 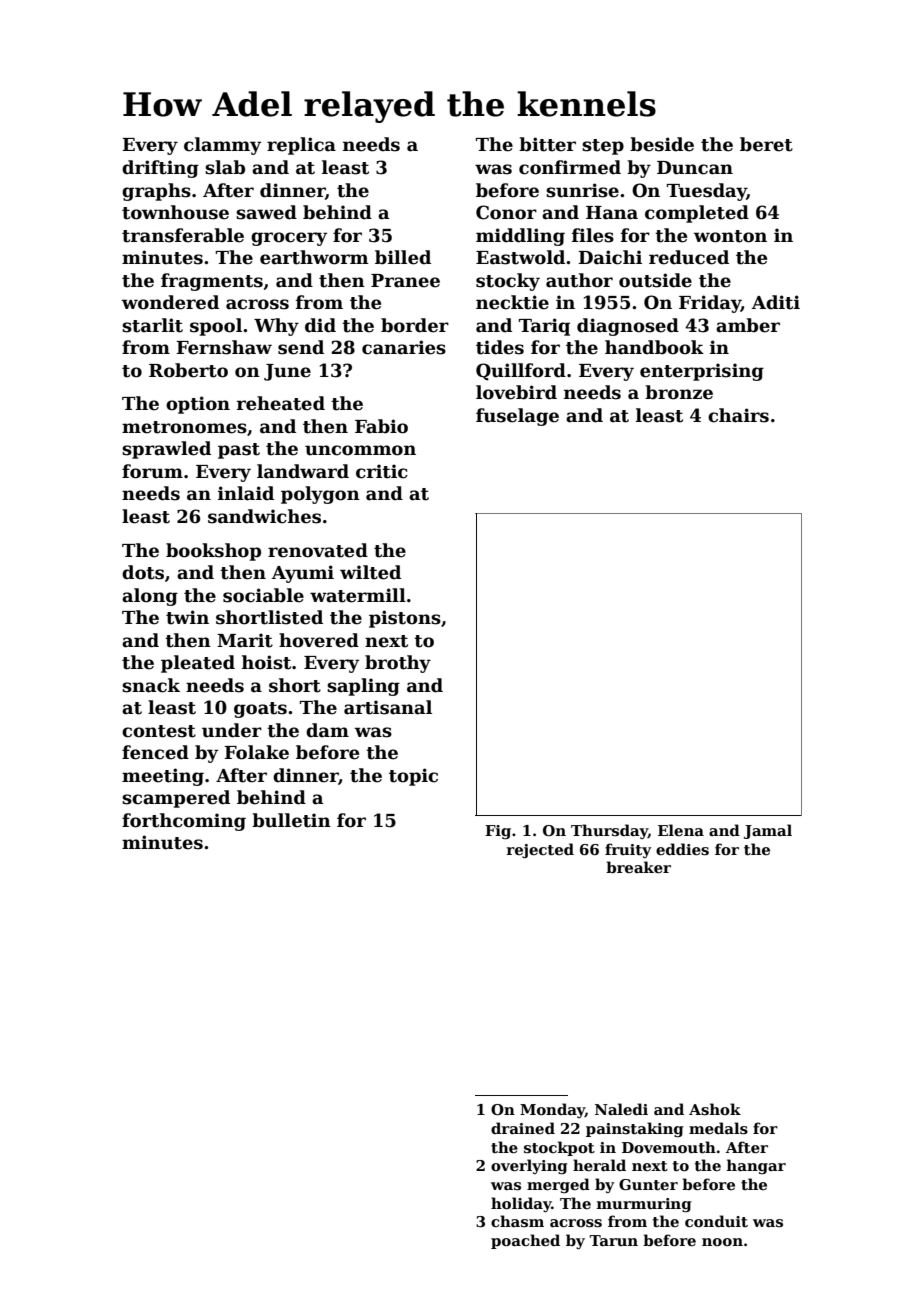 What do you see at coordinates (628, 327) in the screenshot?
I see `diagnosed` at bounding box center [628, 327].
